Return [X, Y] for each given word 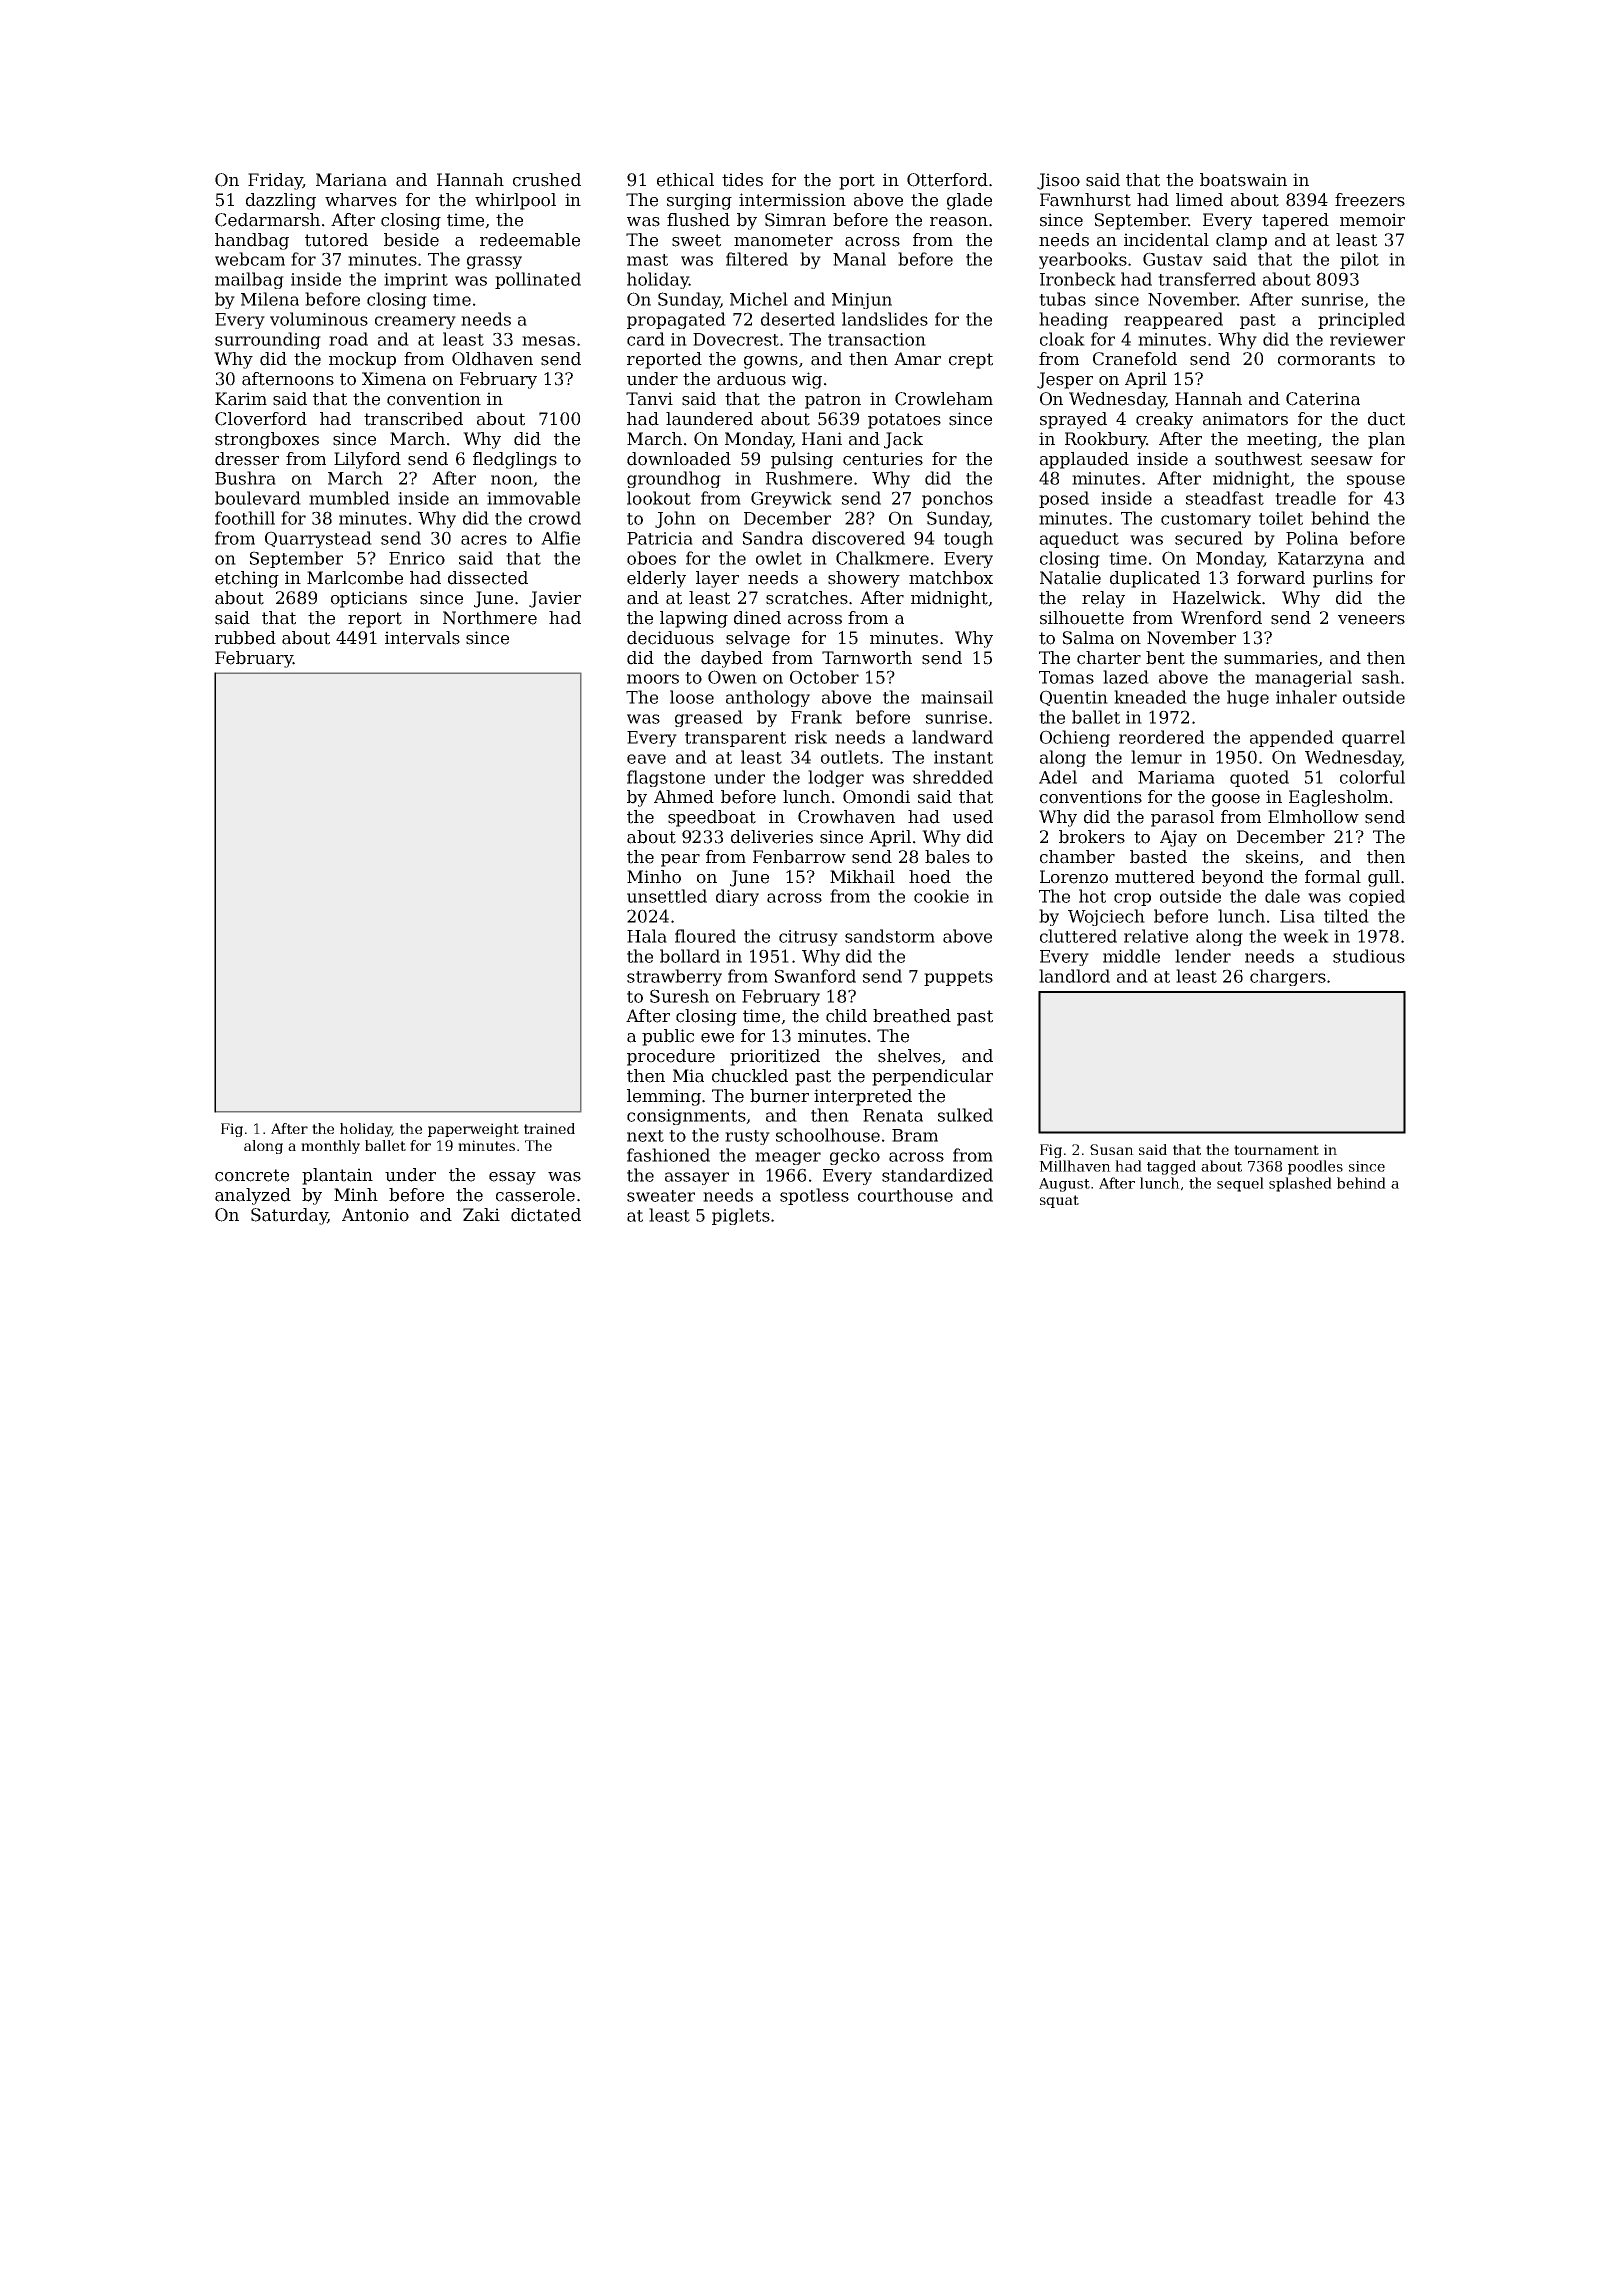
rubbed [245, 638]
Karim [241, 399]
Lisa [1297, 916]
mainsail [957, 697]
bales [947, 857]
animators [1245, 419]
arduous [751, 379]
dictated [546, 1215]
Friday [275, 181]
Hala [647, 936]
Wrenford [1221, 618]
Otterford [947, 180]
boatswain [1243, 180]
